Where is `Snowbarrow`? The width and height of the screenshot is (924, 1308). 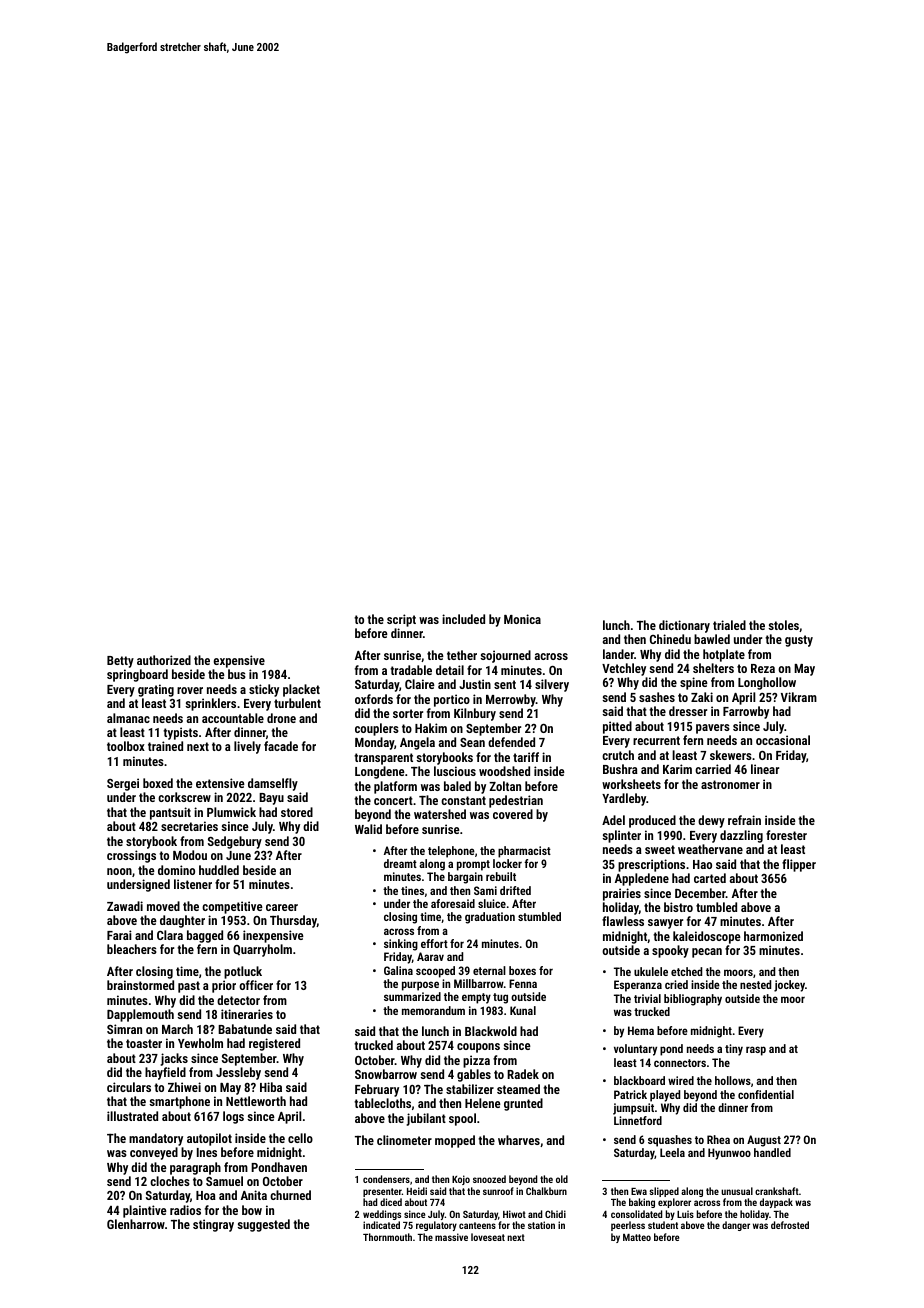 Snowbarrow is located at coordinates (386, 1074).
